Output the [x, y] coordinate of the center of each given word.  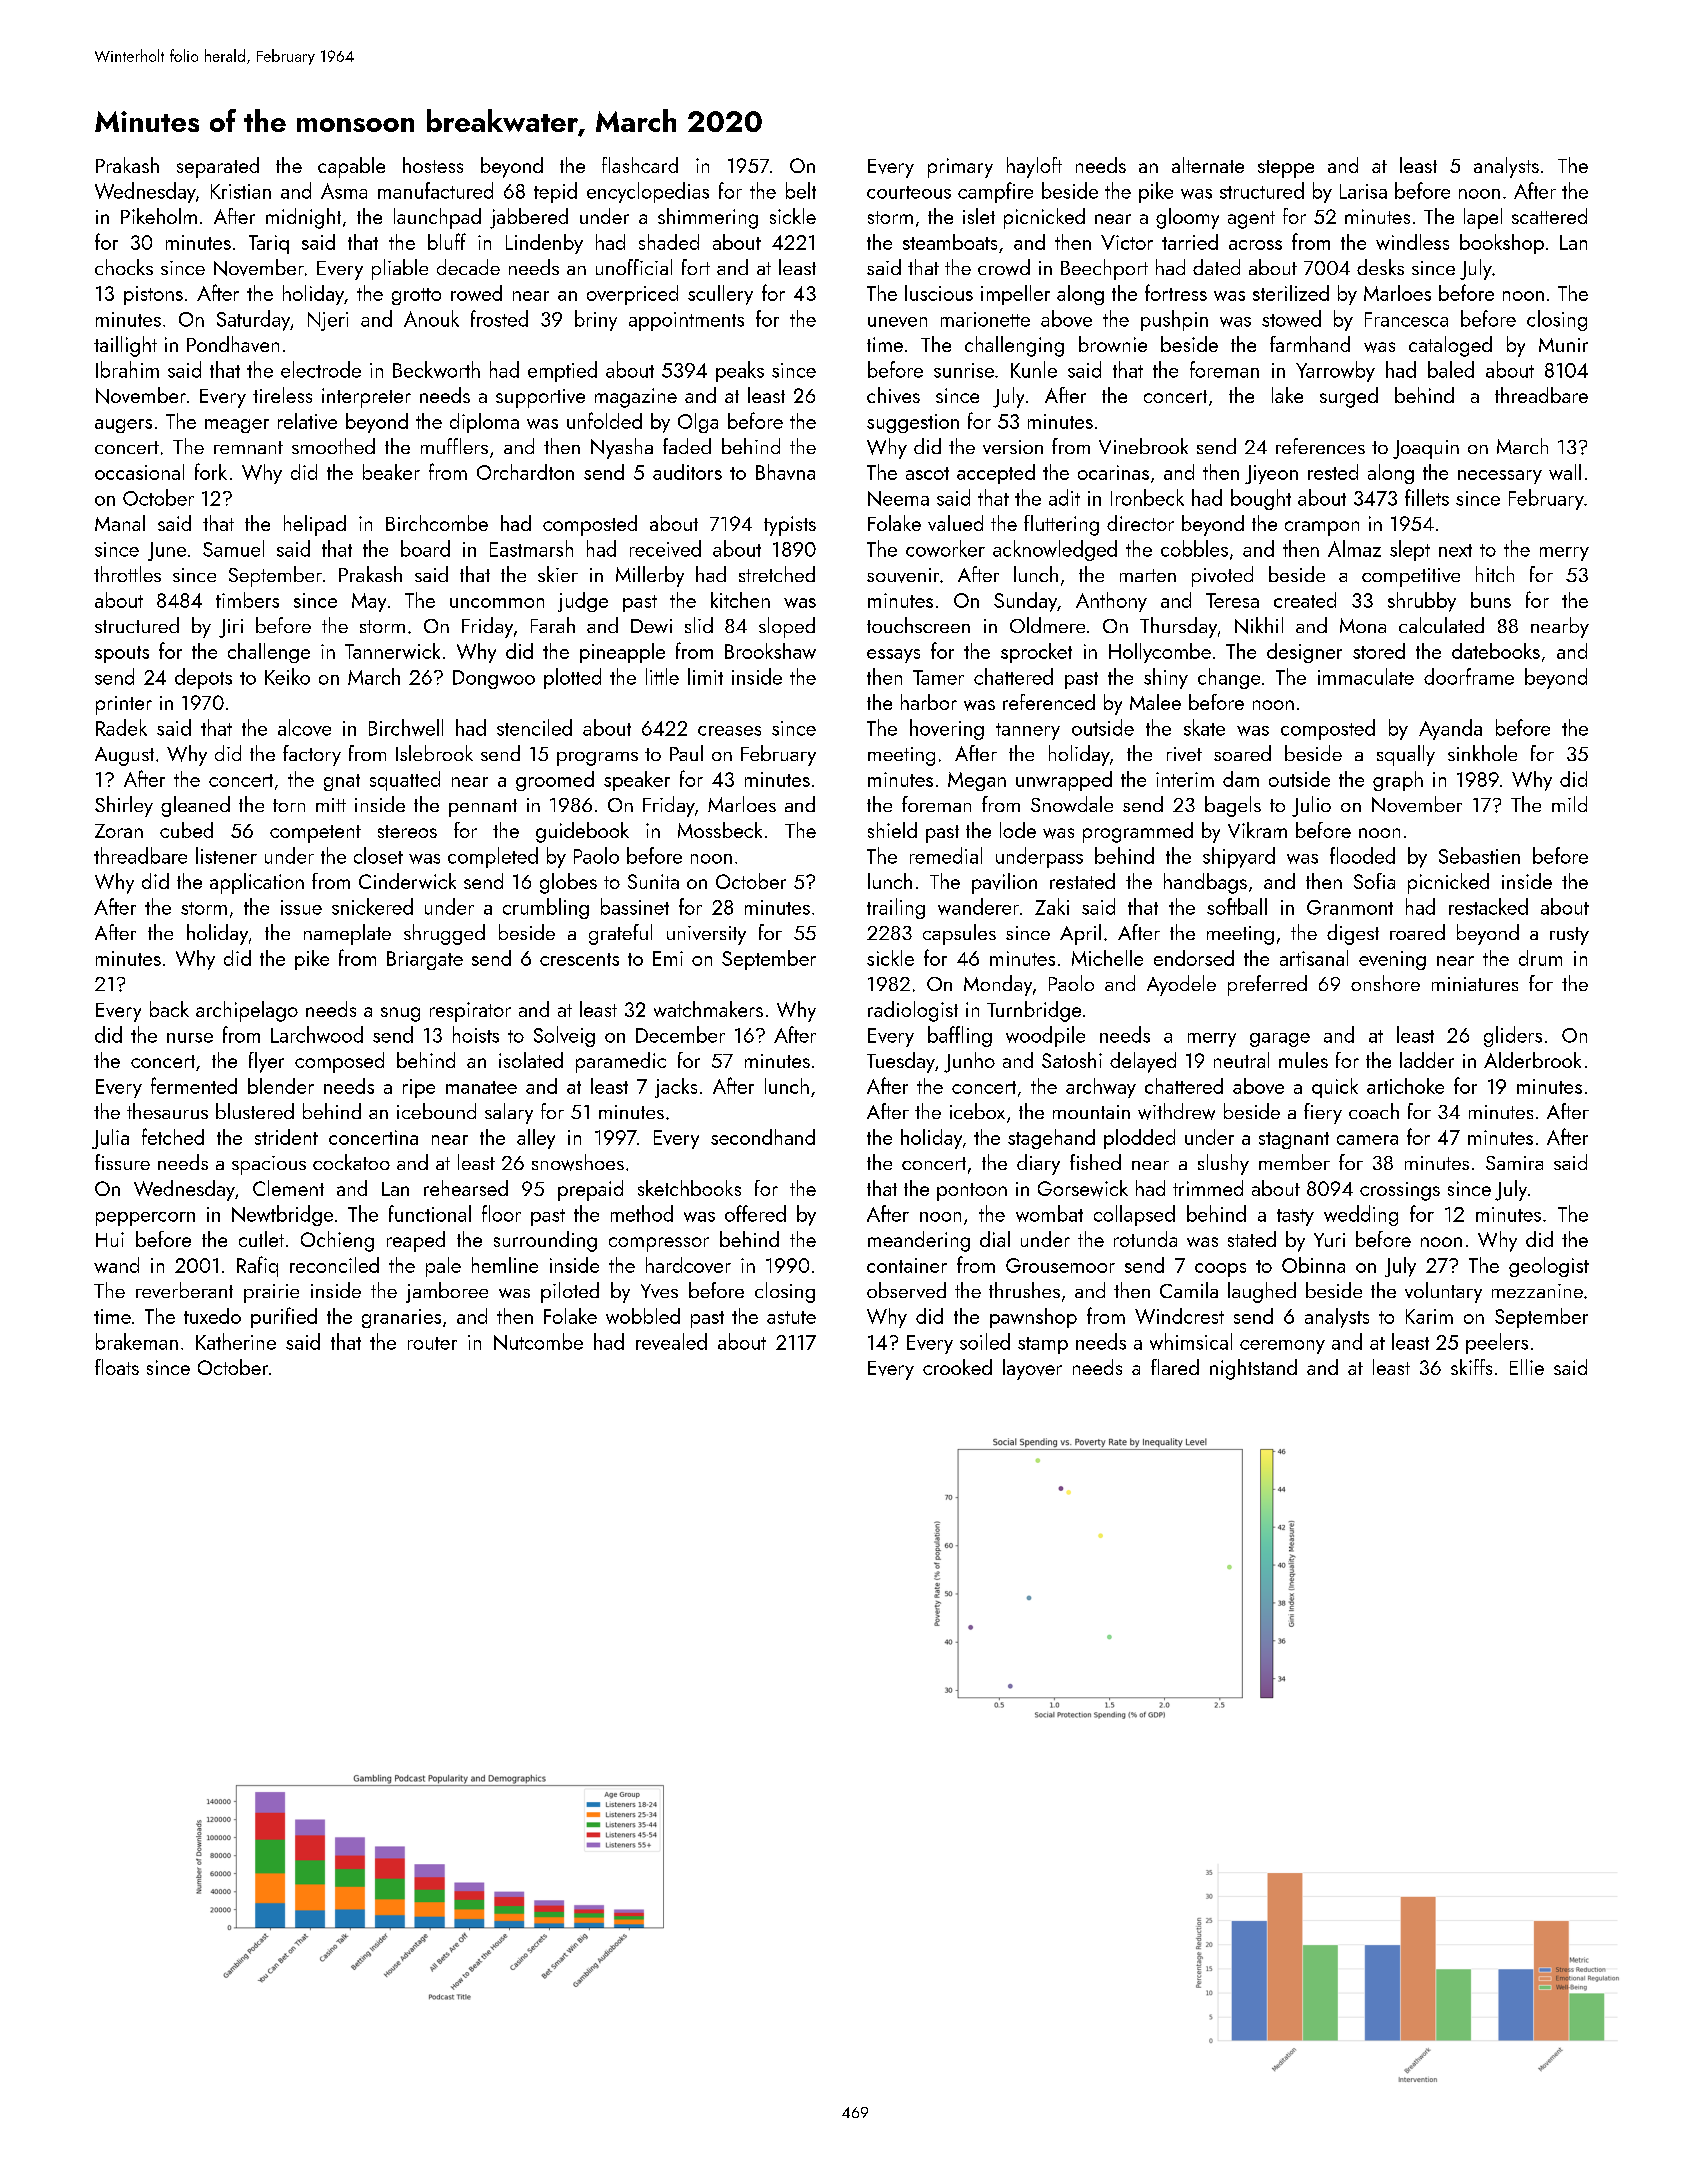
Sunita [653, 881]
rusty [1569, 936]
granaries [401, 1318]
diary [1038, 1164]
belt [801, 190]
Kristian [241, 191]
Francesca [1406, 319]
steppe [1286, 169]
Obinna [1313, 1265]
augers [123, 426]
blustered [255, 1111]
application [257, 883]
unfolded [604, 420]
